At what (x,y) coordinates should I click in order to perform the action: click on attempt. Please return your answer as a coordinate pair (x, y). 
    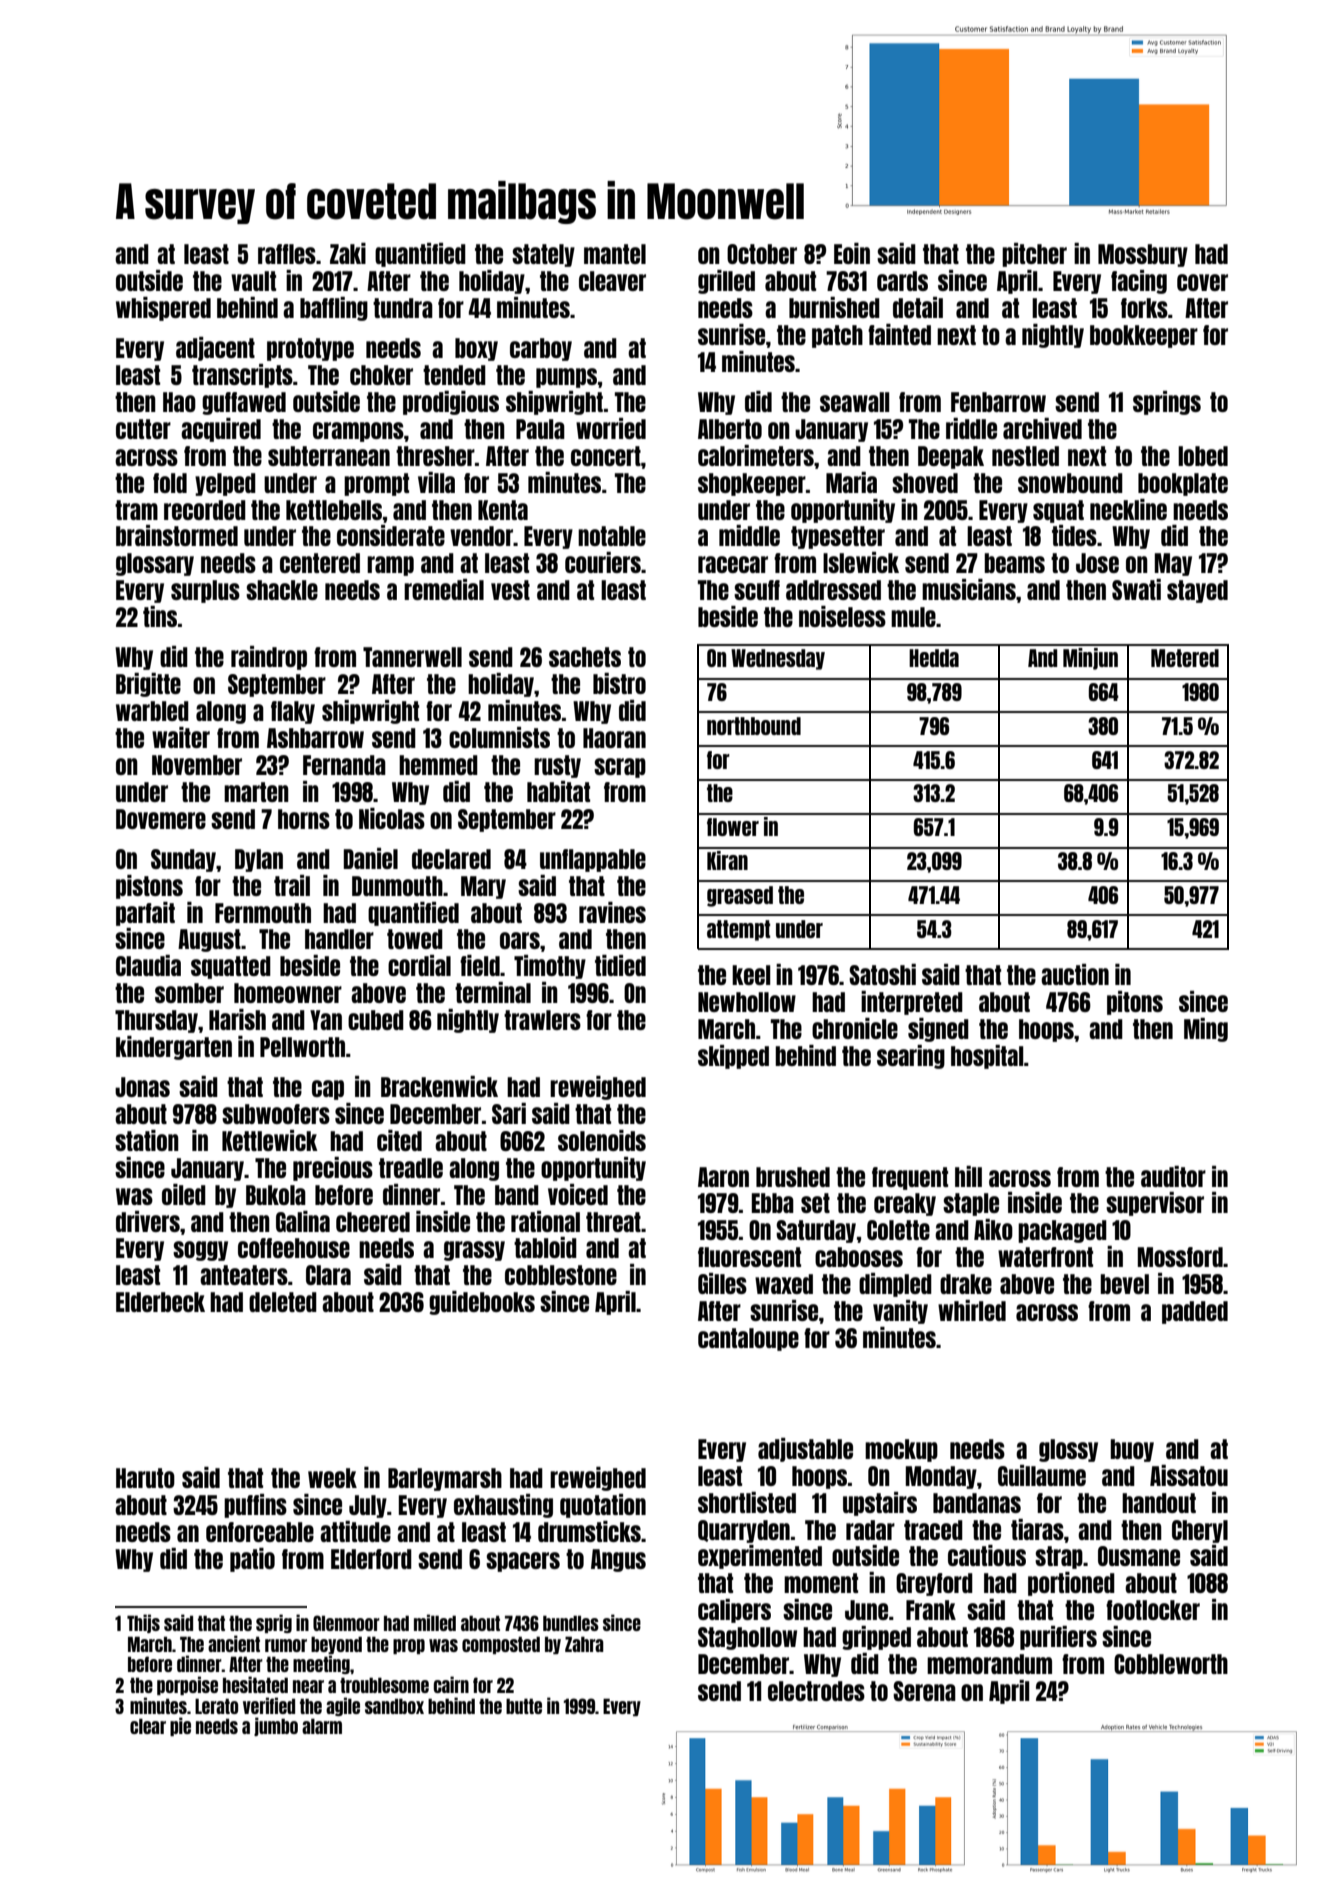
    Looking at the image, I should click on (738, 930).
